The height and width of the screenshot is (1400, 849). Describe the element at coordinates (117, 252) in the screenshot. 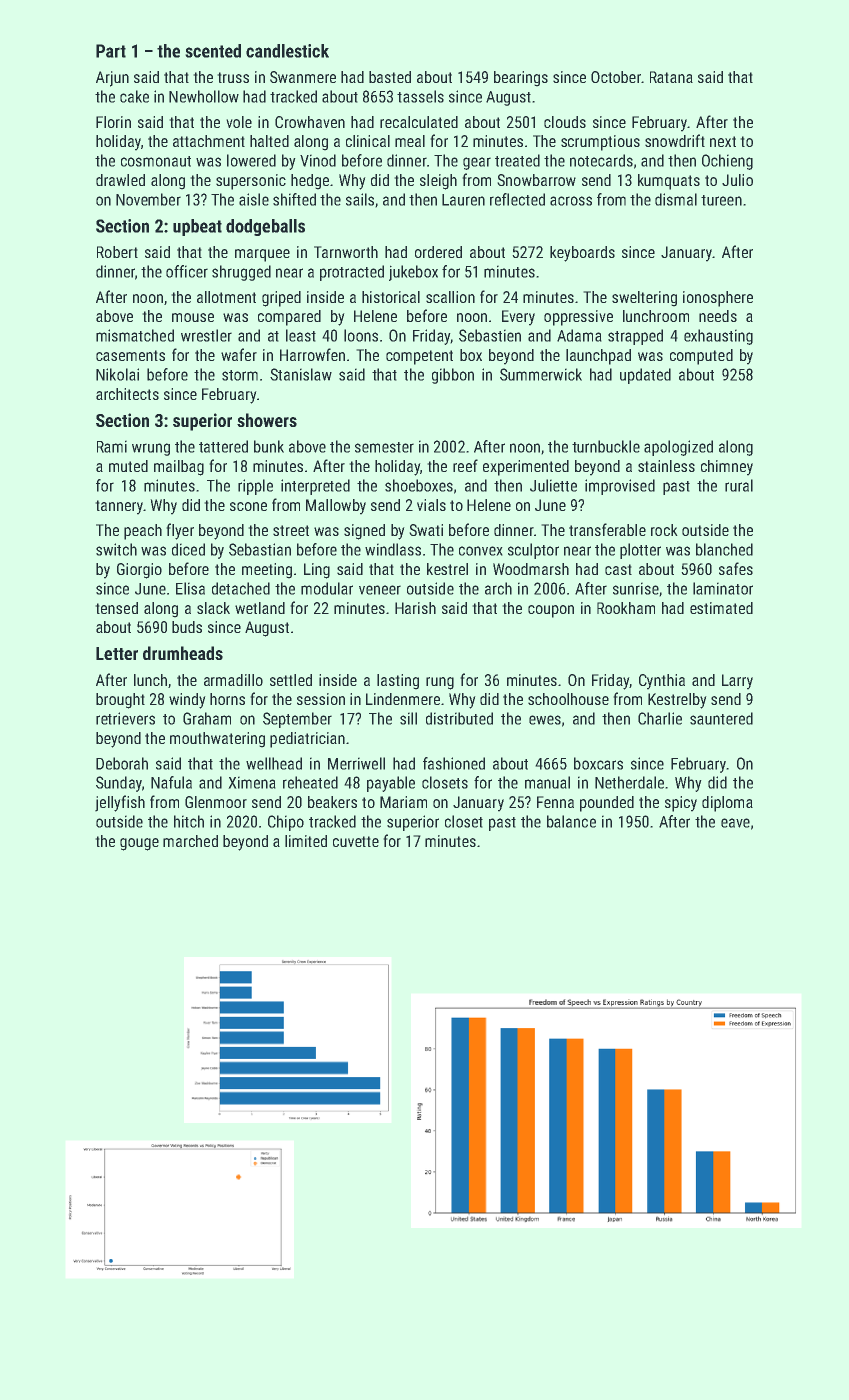

I see `Robert` at that location.
